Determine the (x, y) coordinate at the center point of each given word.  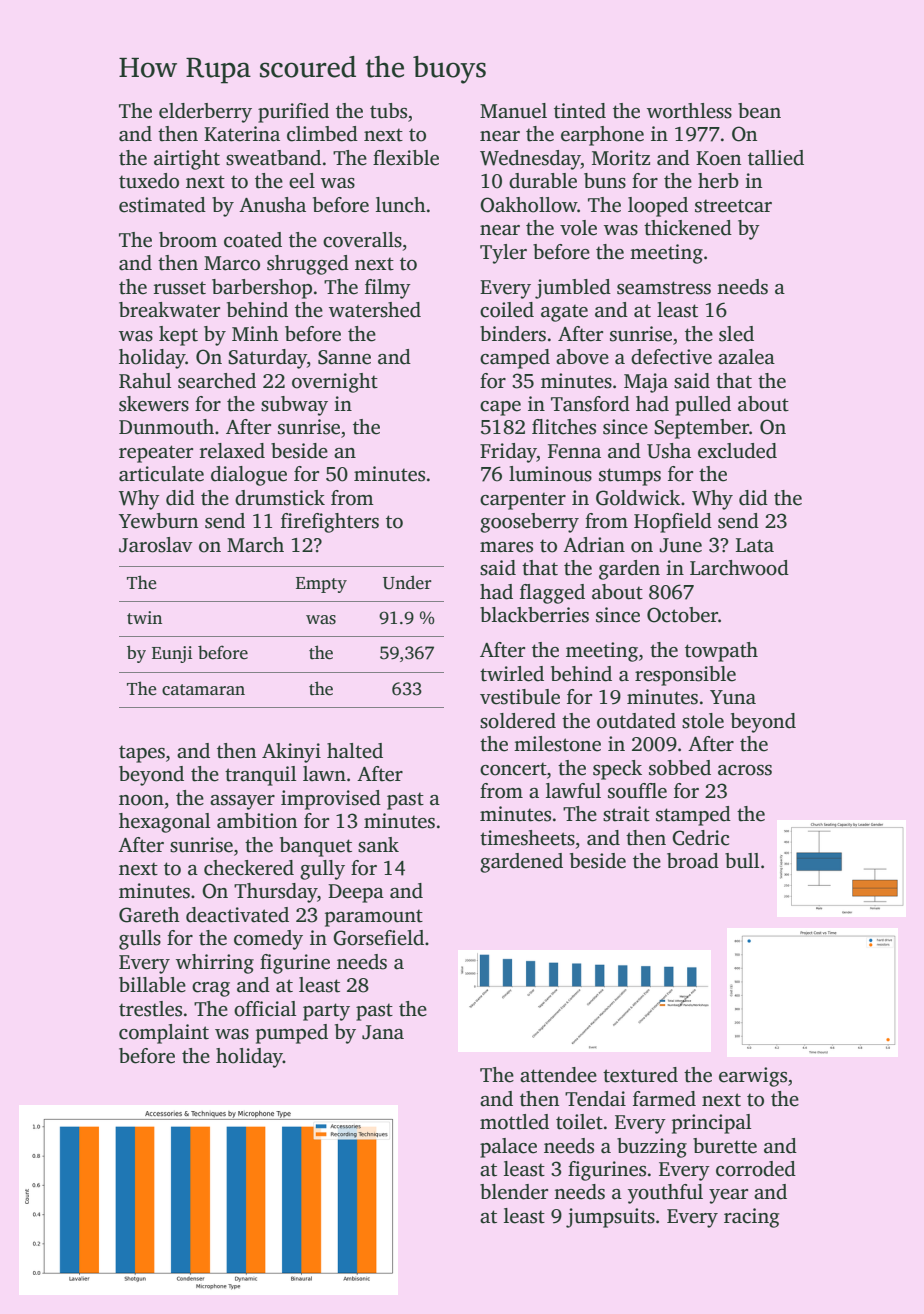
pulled (703, 406)
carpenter (523, 501)
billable (152, 985)
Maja (646, 383)
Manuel (513, 111)
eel (302, 181)
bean (759, 111)
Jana (383, 1032)
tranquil (260, 776)
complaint (164, 1034)
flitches (564, 427)
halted (355, 751)
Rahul (145, 381)
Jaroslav (156, 545)
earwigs (753, 1077)
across (745, 770)
